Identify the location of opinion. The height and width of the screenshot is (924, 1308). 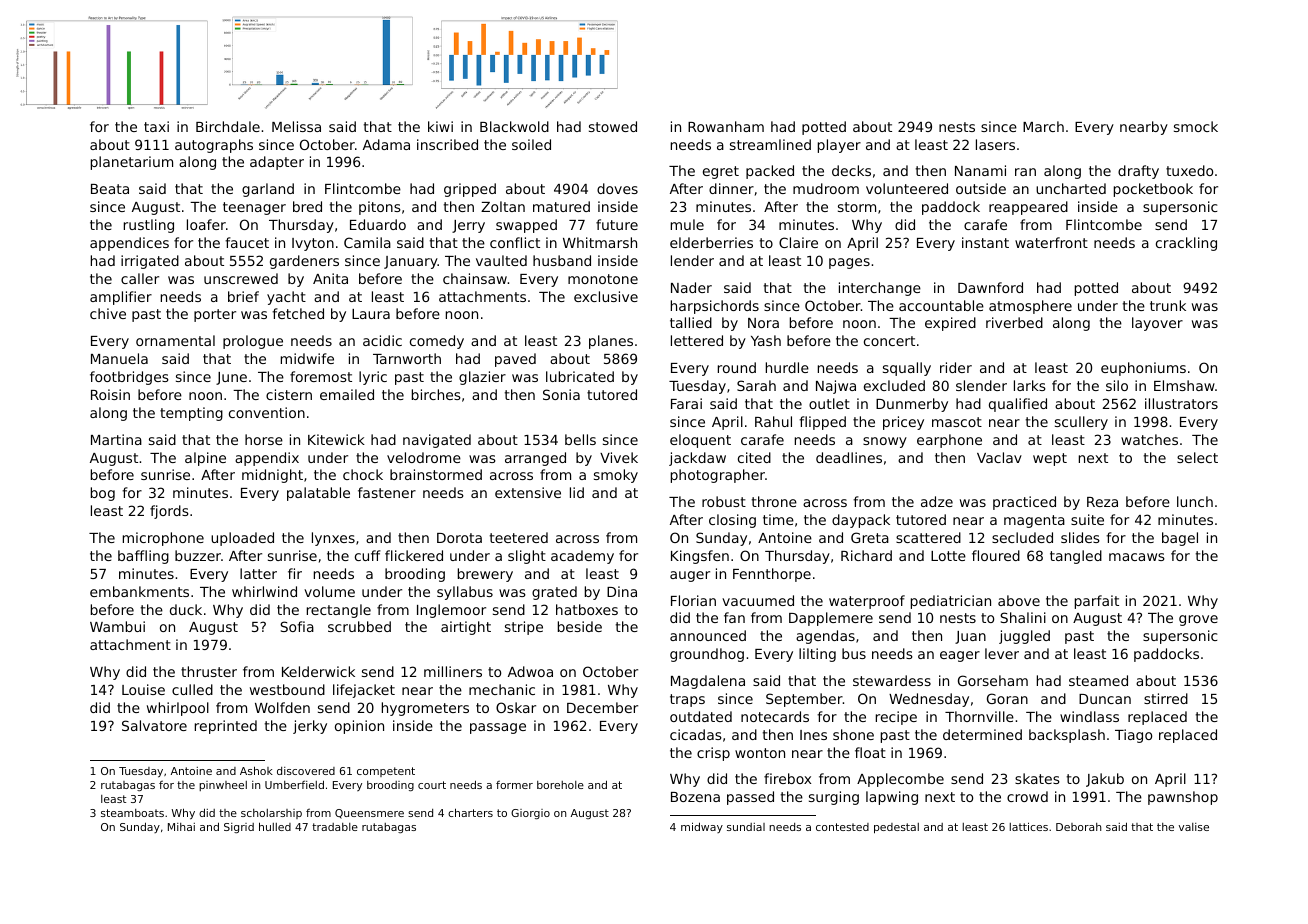
(359, 727).
